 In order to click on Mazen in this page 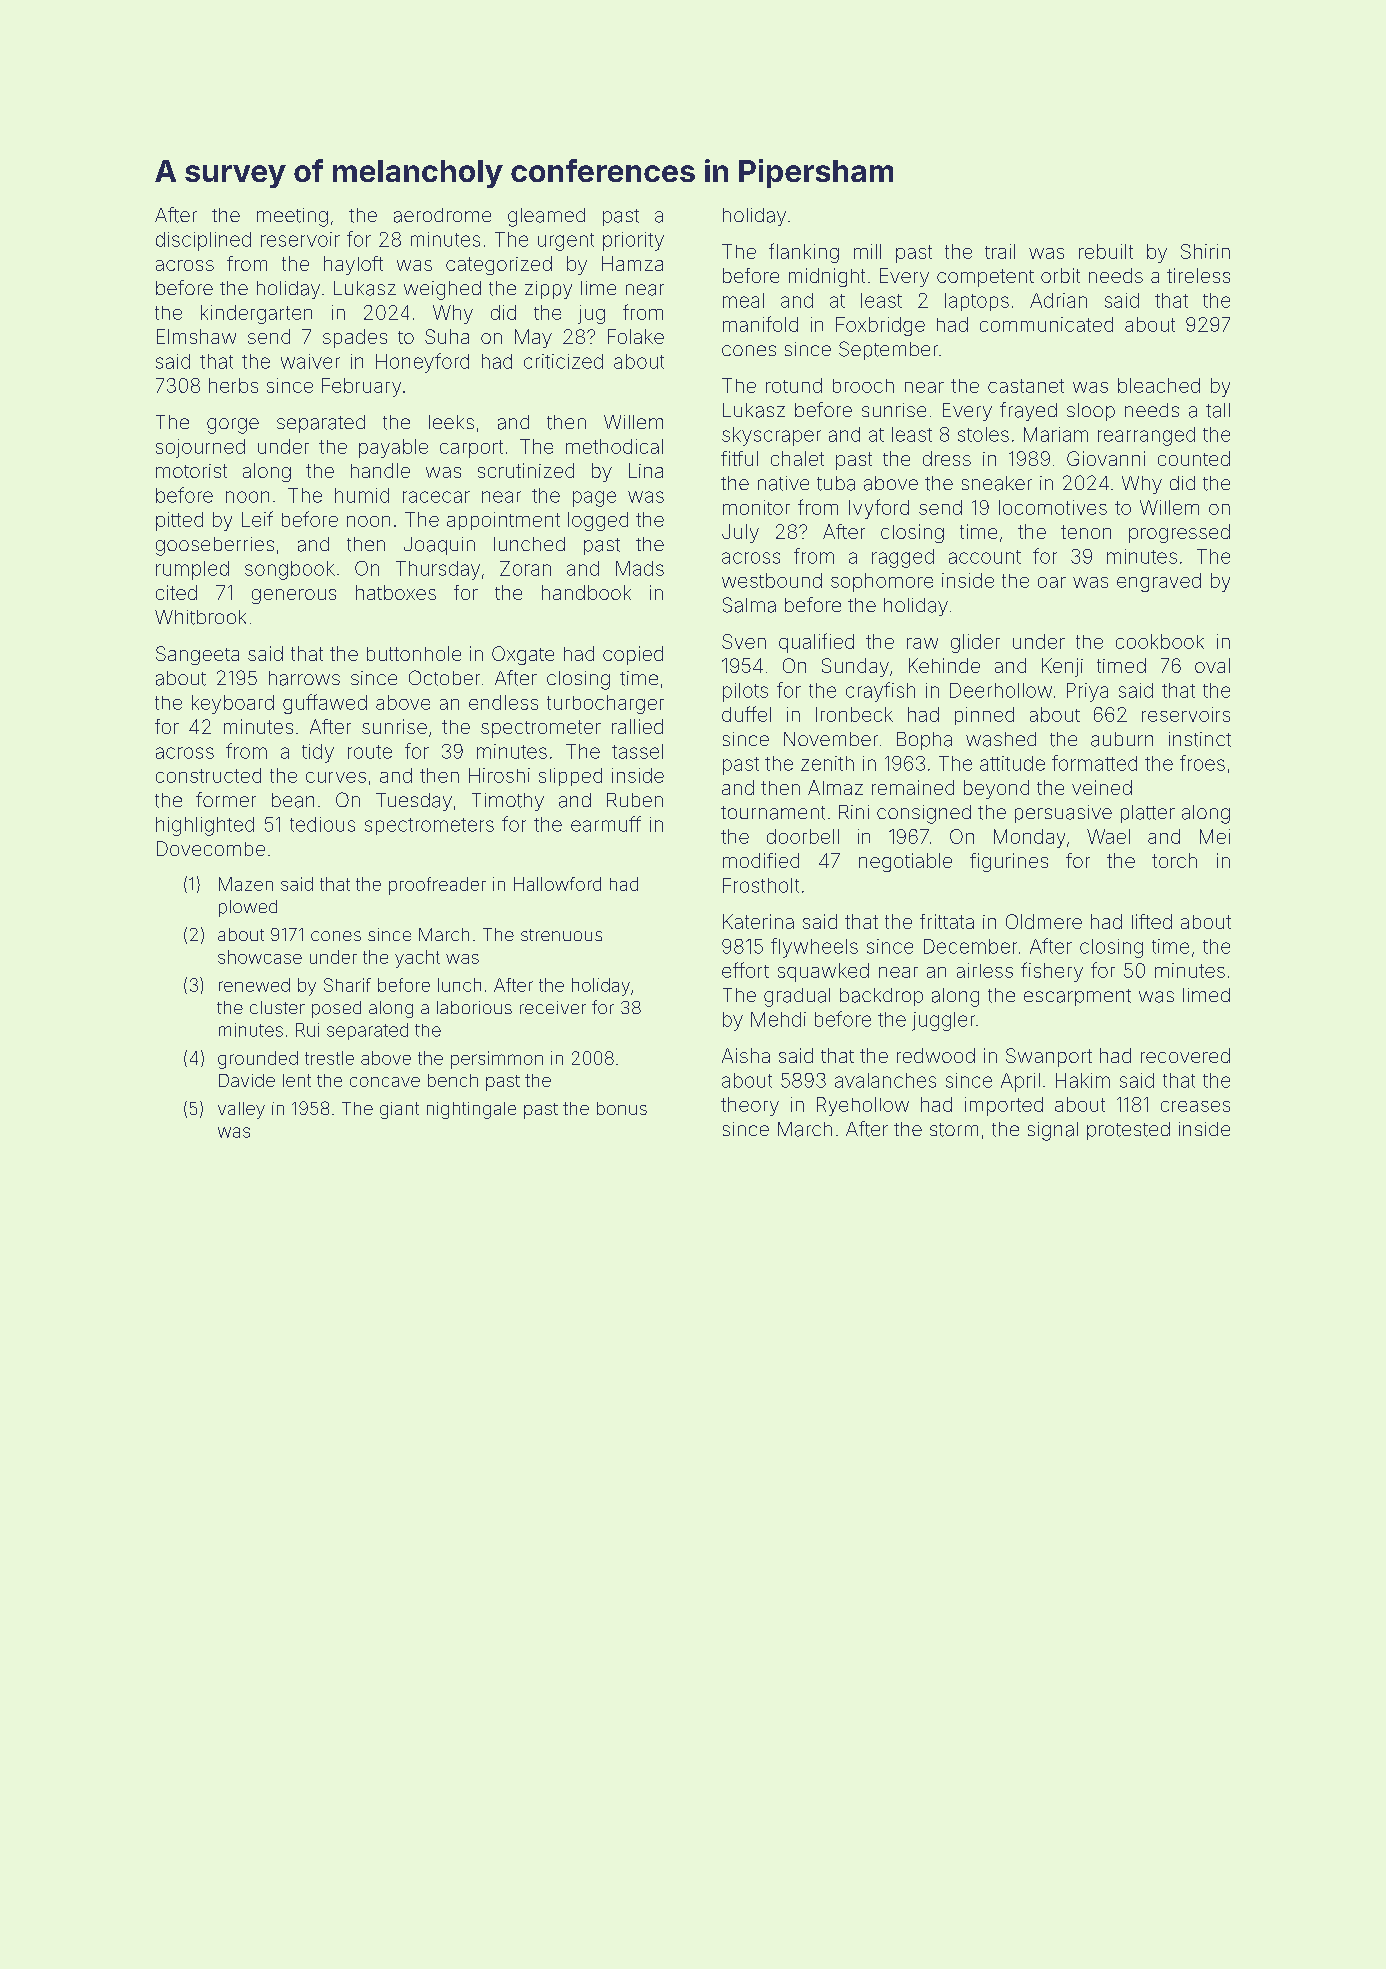, I will do `click(246, 884)`.
